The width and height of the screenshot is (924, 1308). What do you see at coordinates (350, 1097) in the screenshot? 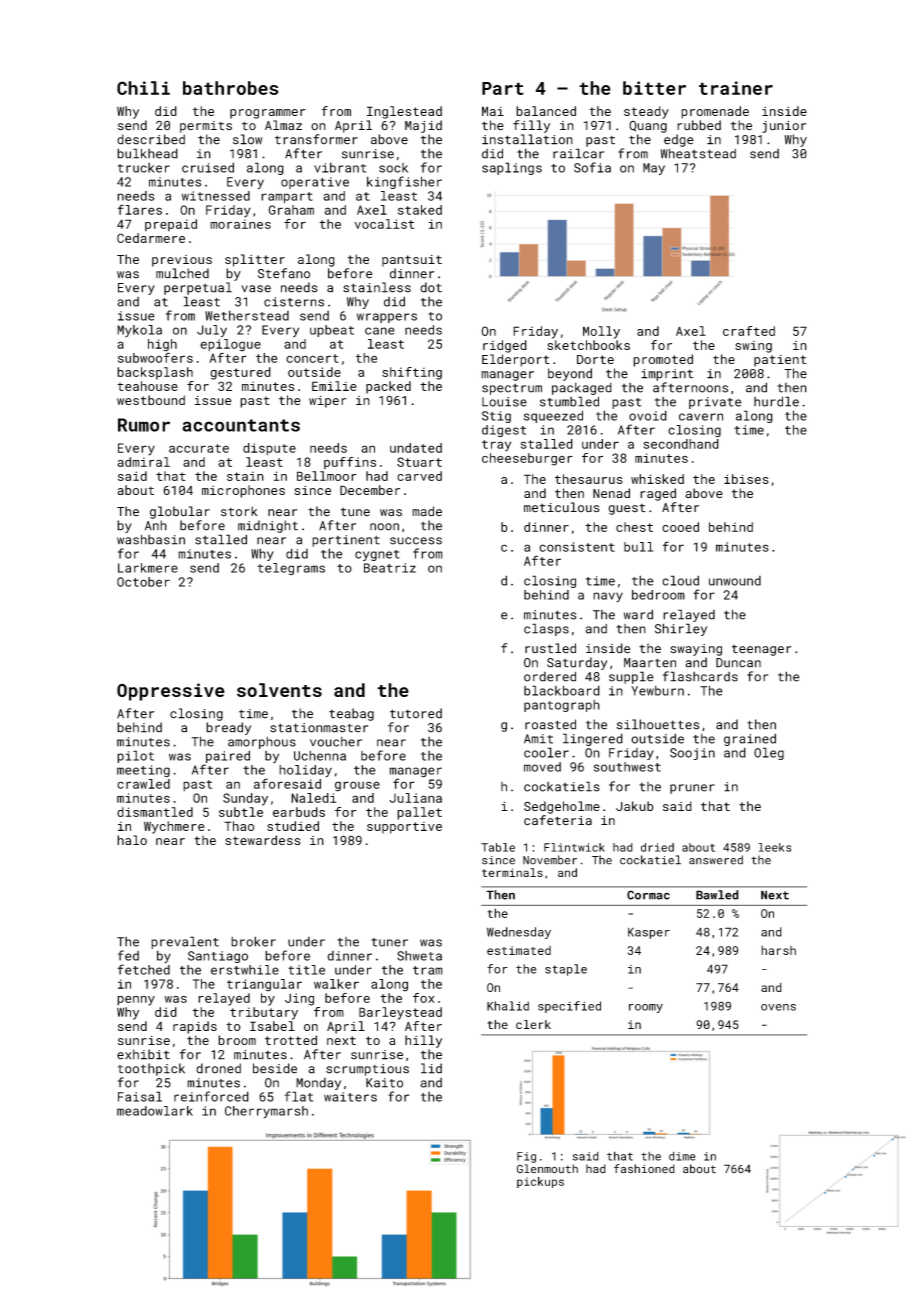
I see `waiters` at bounding box center [350, 1097].
